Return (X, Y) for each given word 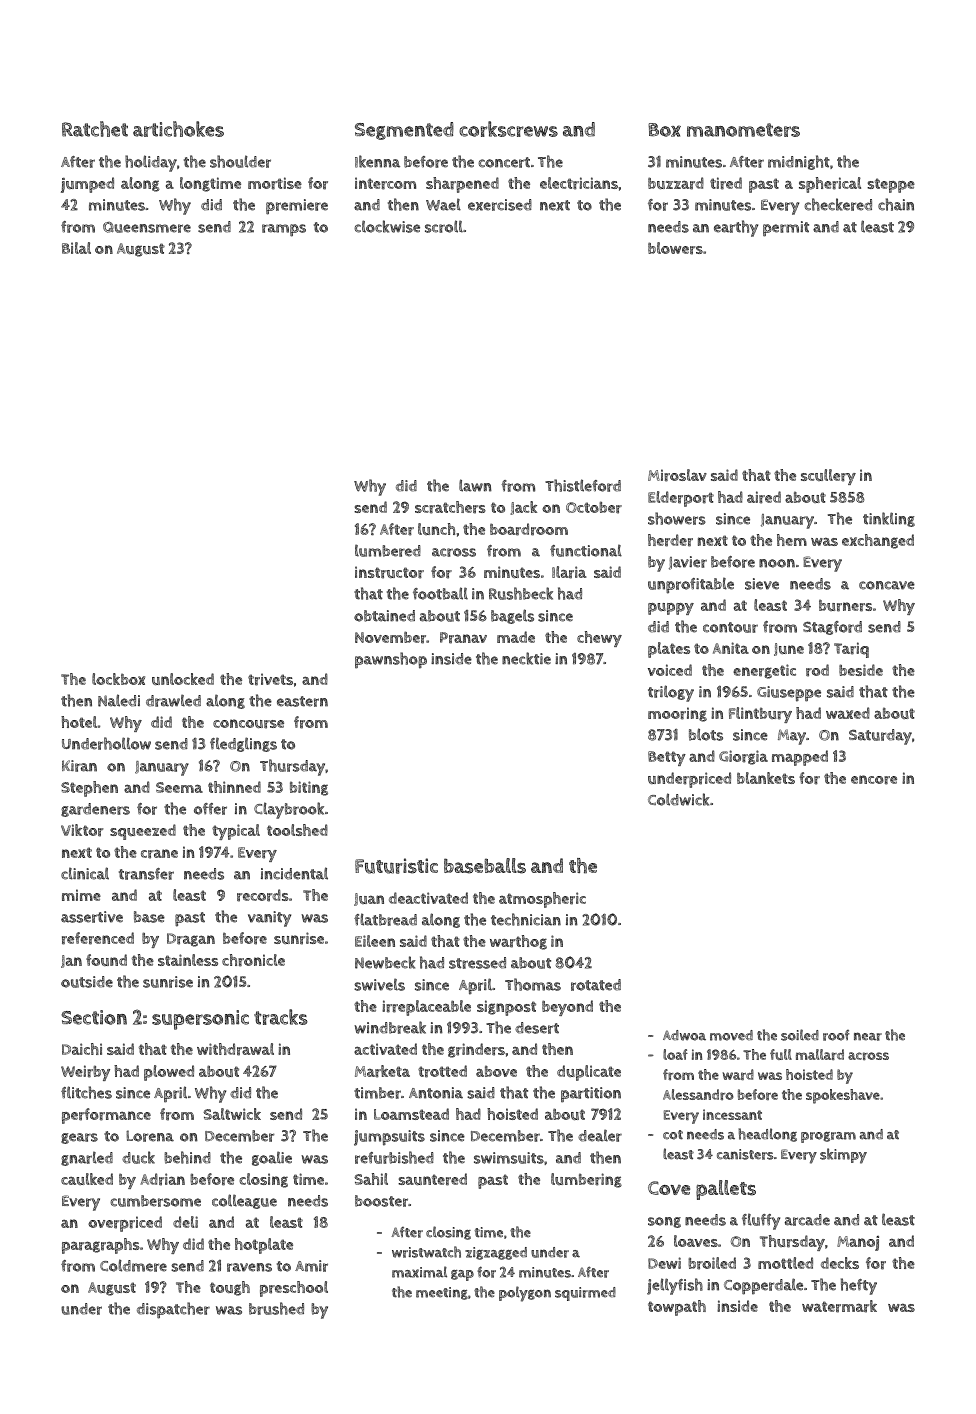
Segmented (404, 131)
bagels (512, 616)
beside (861, 670)
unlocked (183, 679)
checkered (838, 204)
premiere (297, 207)
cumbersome (155, 1201)
